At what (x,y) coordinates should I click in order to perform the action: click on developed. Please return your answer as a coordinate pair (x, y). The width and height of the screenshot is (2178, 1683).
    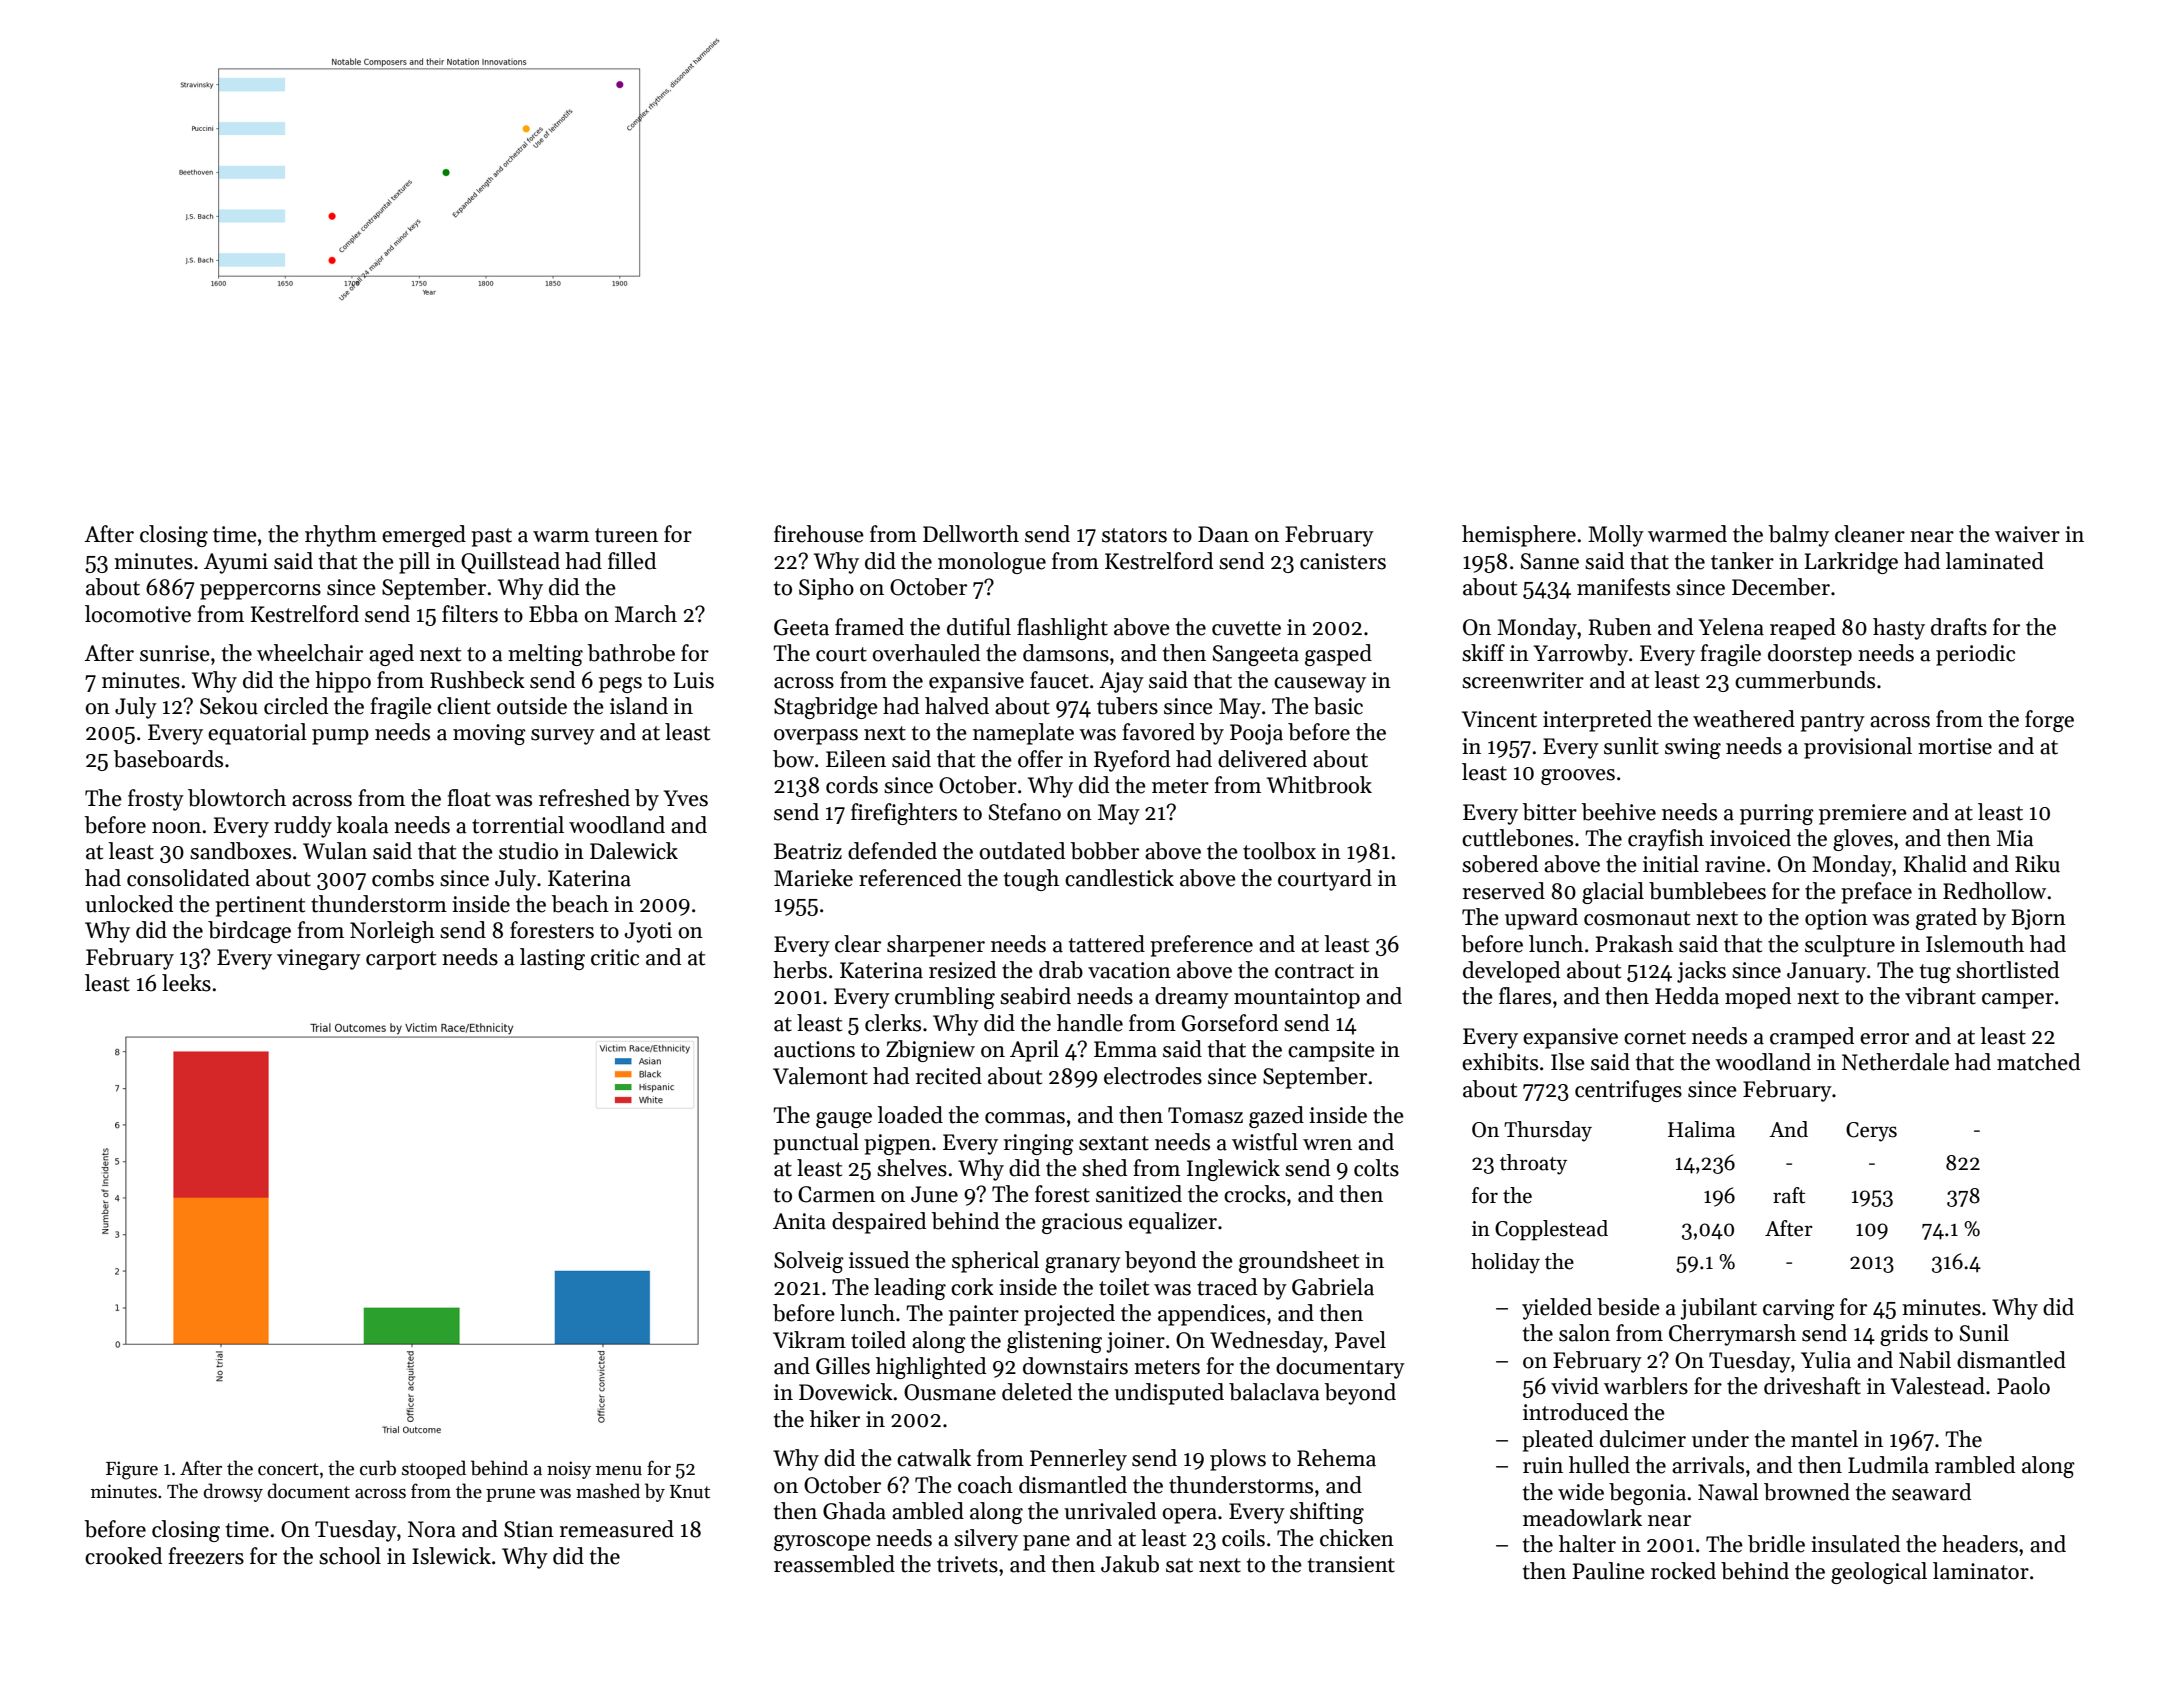
    Looking at the image, I should click on (1511, 972).
